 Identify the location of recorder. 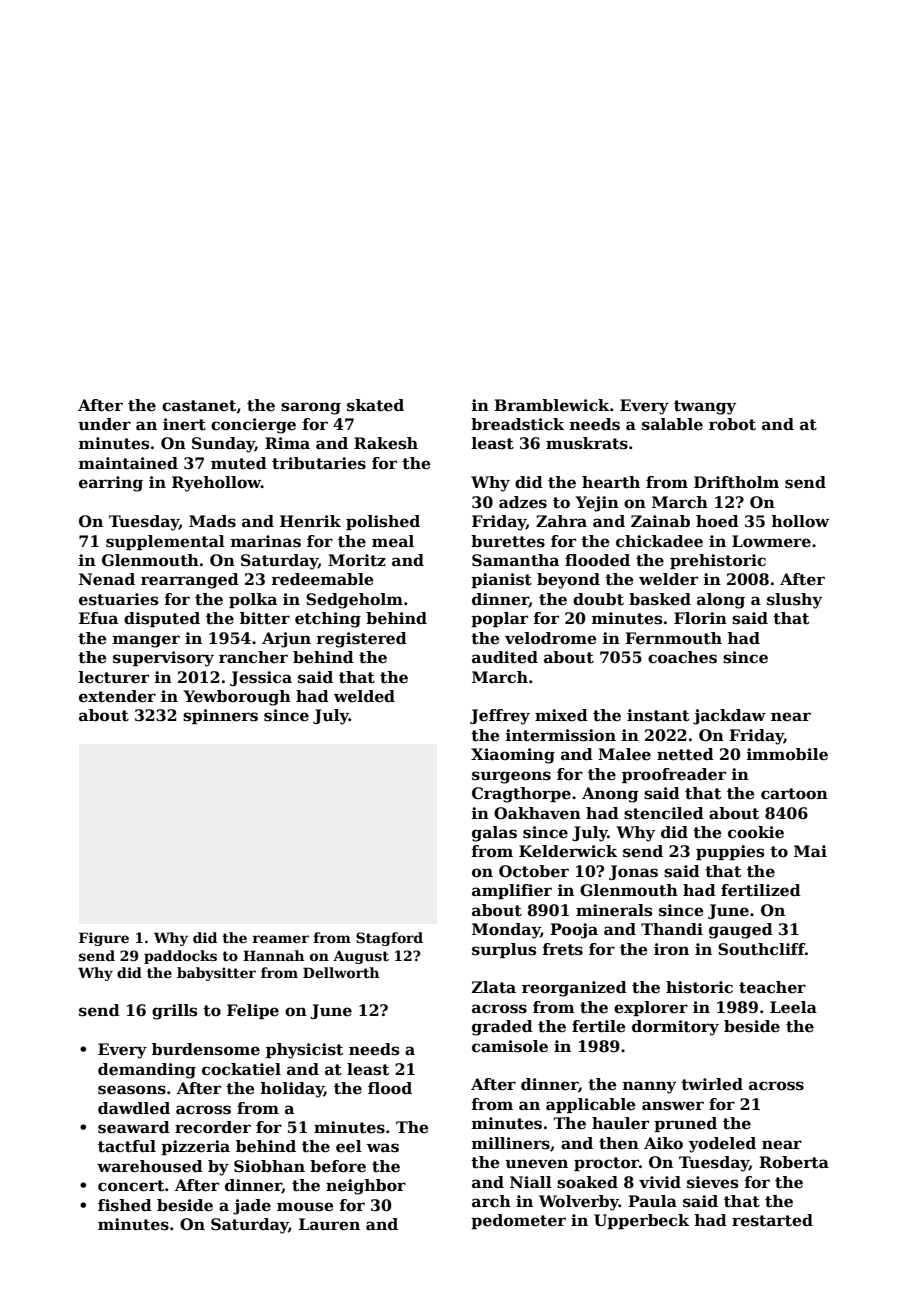
(213, 1127).
